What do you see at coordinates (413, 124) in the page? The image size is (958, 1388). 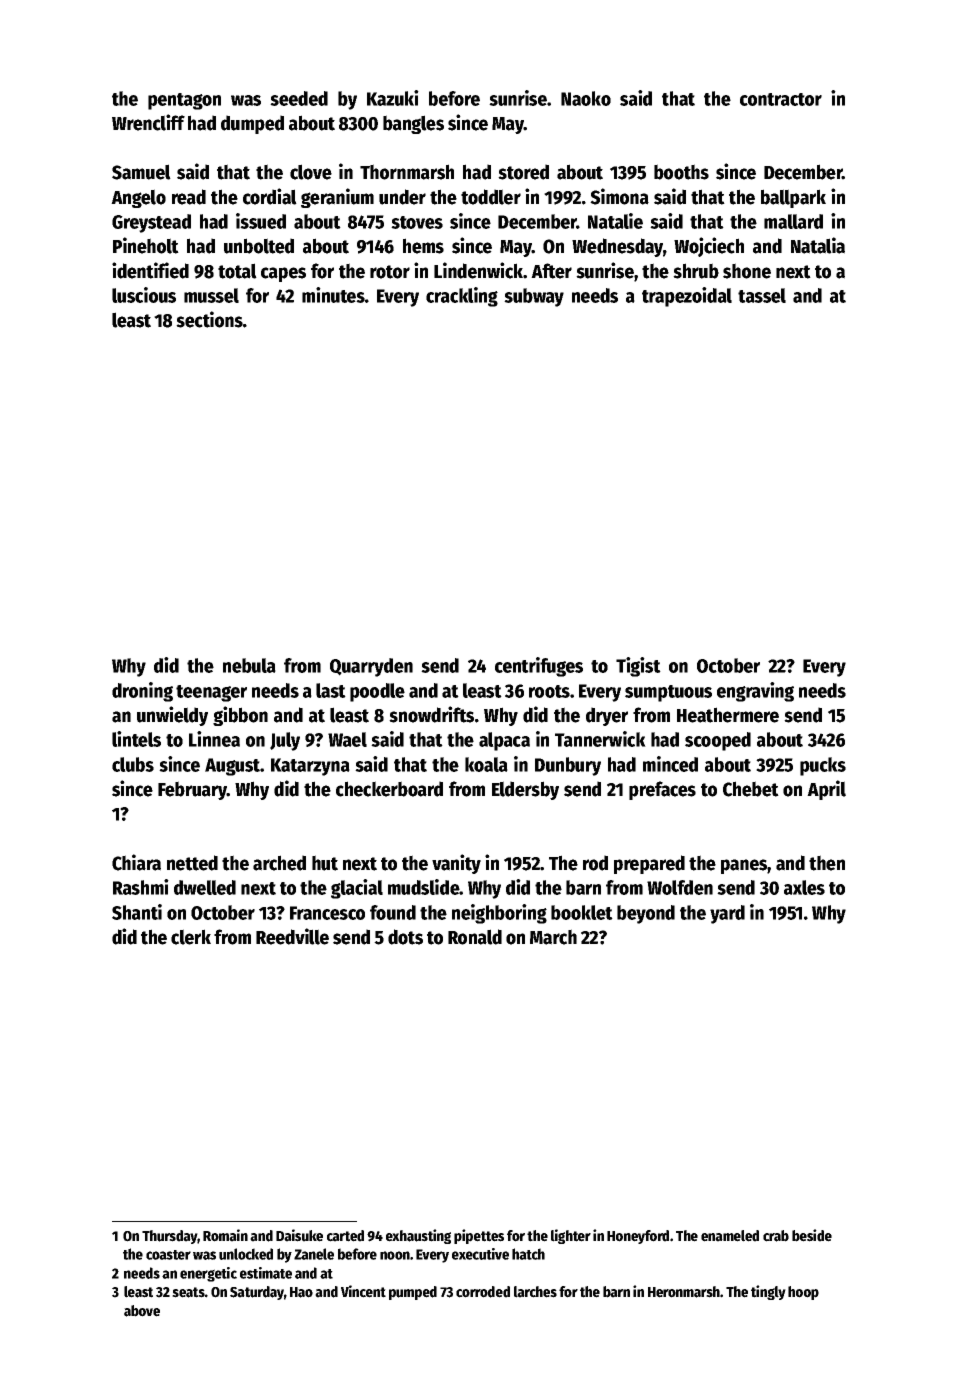 I see `bangles` at bounding box center [413, 124].
